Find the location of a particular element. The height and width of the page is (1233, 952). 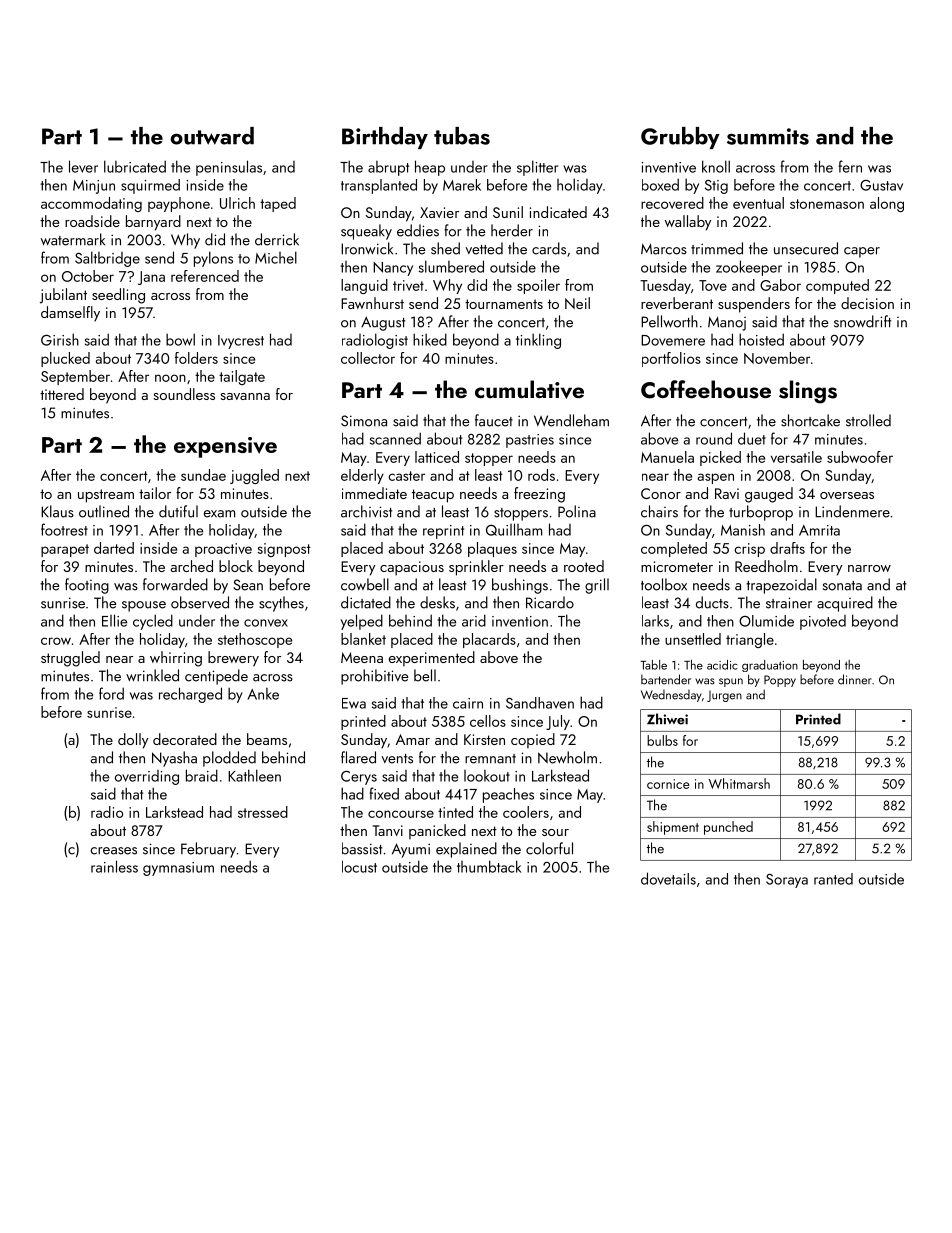

rainless is located at coordinates (114, 866).
